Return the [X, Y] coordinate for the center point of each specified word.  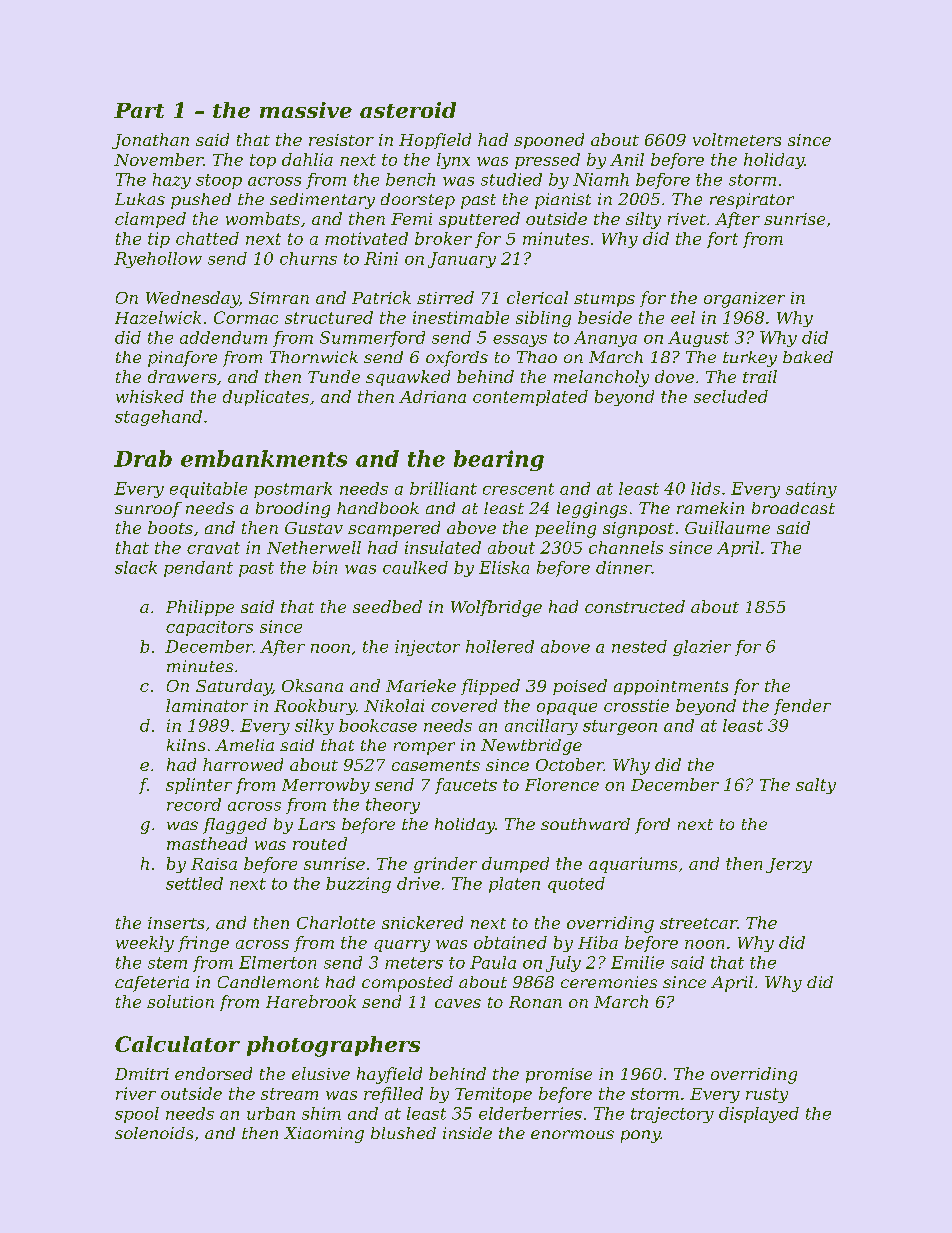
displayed [759, 1115]
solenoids [154, 1133]
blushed [403, 1133]
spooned [549, 141]
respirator [752, 201]
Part [139, 110]
